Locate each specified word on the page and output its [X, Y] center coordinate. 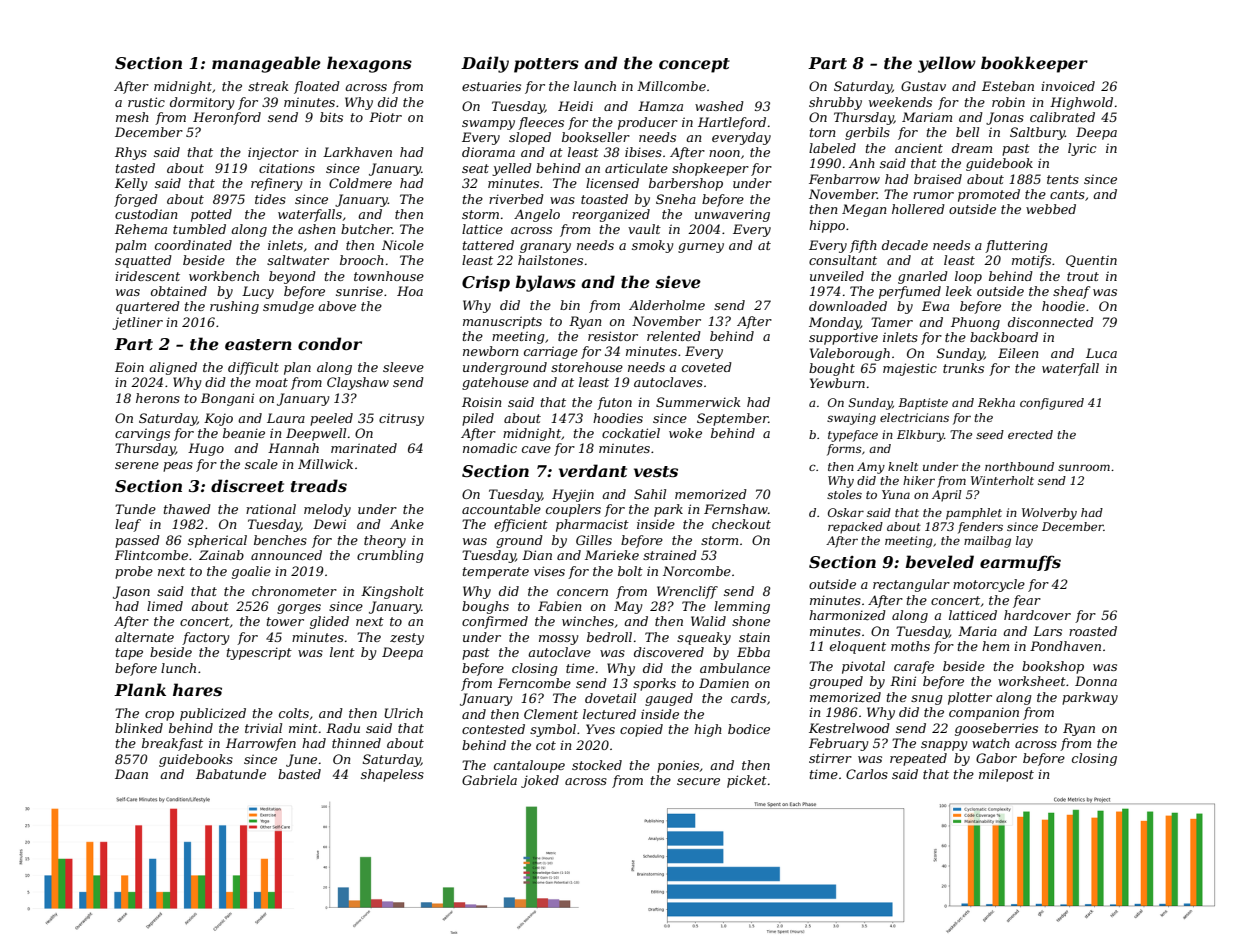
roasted [1093, 631]
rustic [146, 102]
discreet [247, 485]
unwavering [732, 215]
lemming [742, 607]
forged [136, 200]
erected [1030, 434]
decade [905, 245]
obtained [179, 291]
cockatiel [631, 433]
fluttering [1016, 246]
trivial [263, 728]
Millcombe [671, 86]
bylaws [545, 283]
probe [134, 572]
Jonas [1005, 118]
